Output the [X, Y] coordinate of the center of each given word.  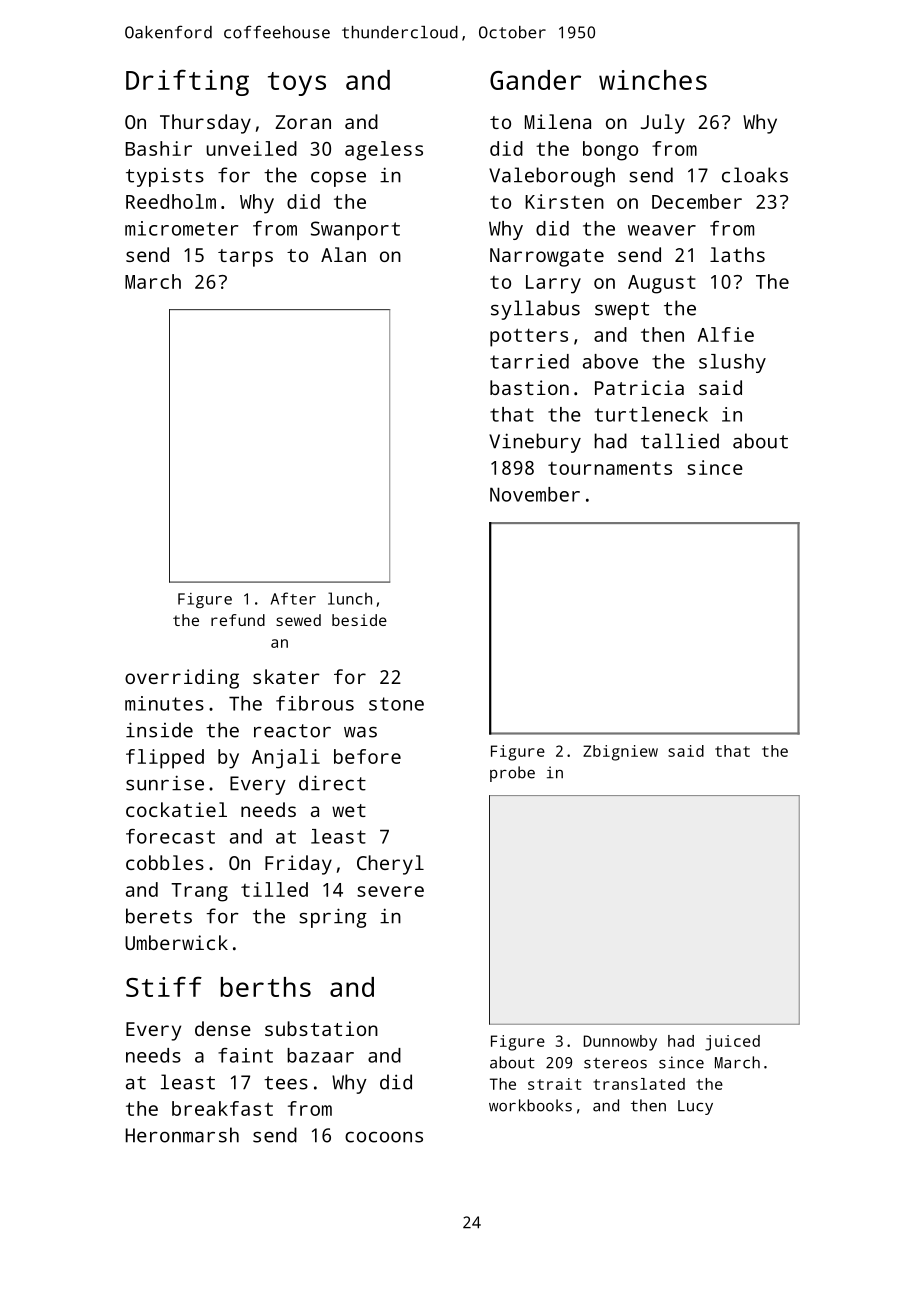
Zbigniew [620, 753]
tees [286, 1083]
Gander [535, 80]
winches [653, 80]
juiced [732, 1043]
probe [512, 774]
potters [529, 337]
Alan [343, 254]
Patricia [639, 387]
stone [396, 704]
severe [390, 891]
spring [333, 918]
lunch [350, 598]
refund [238, 620]
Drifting [187, 82]
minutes [164, 703]
